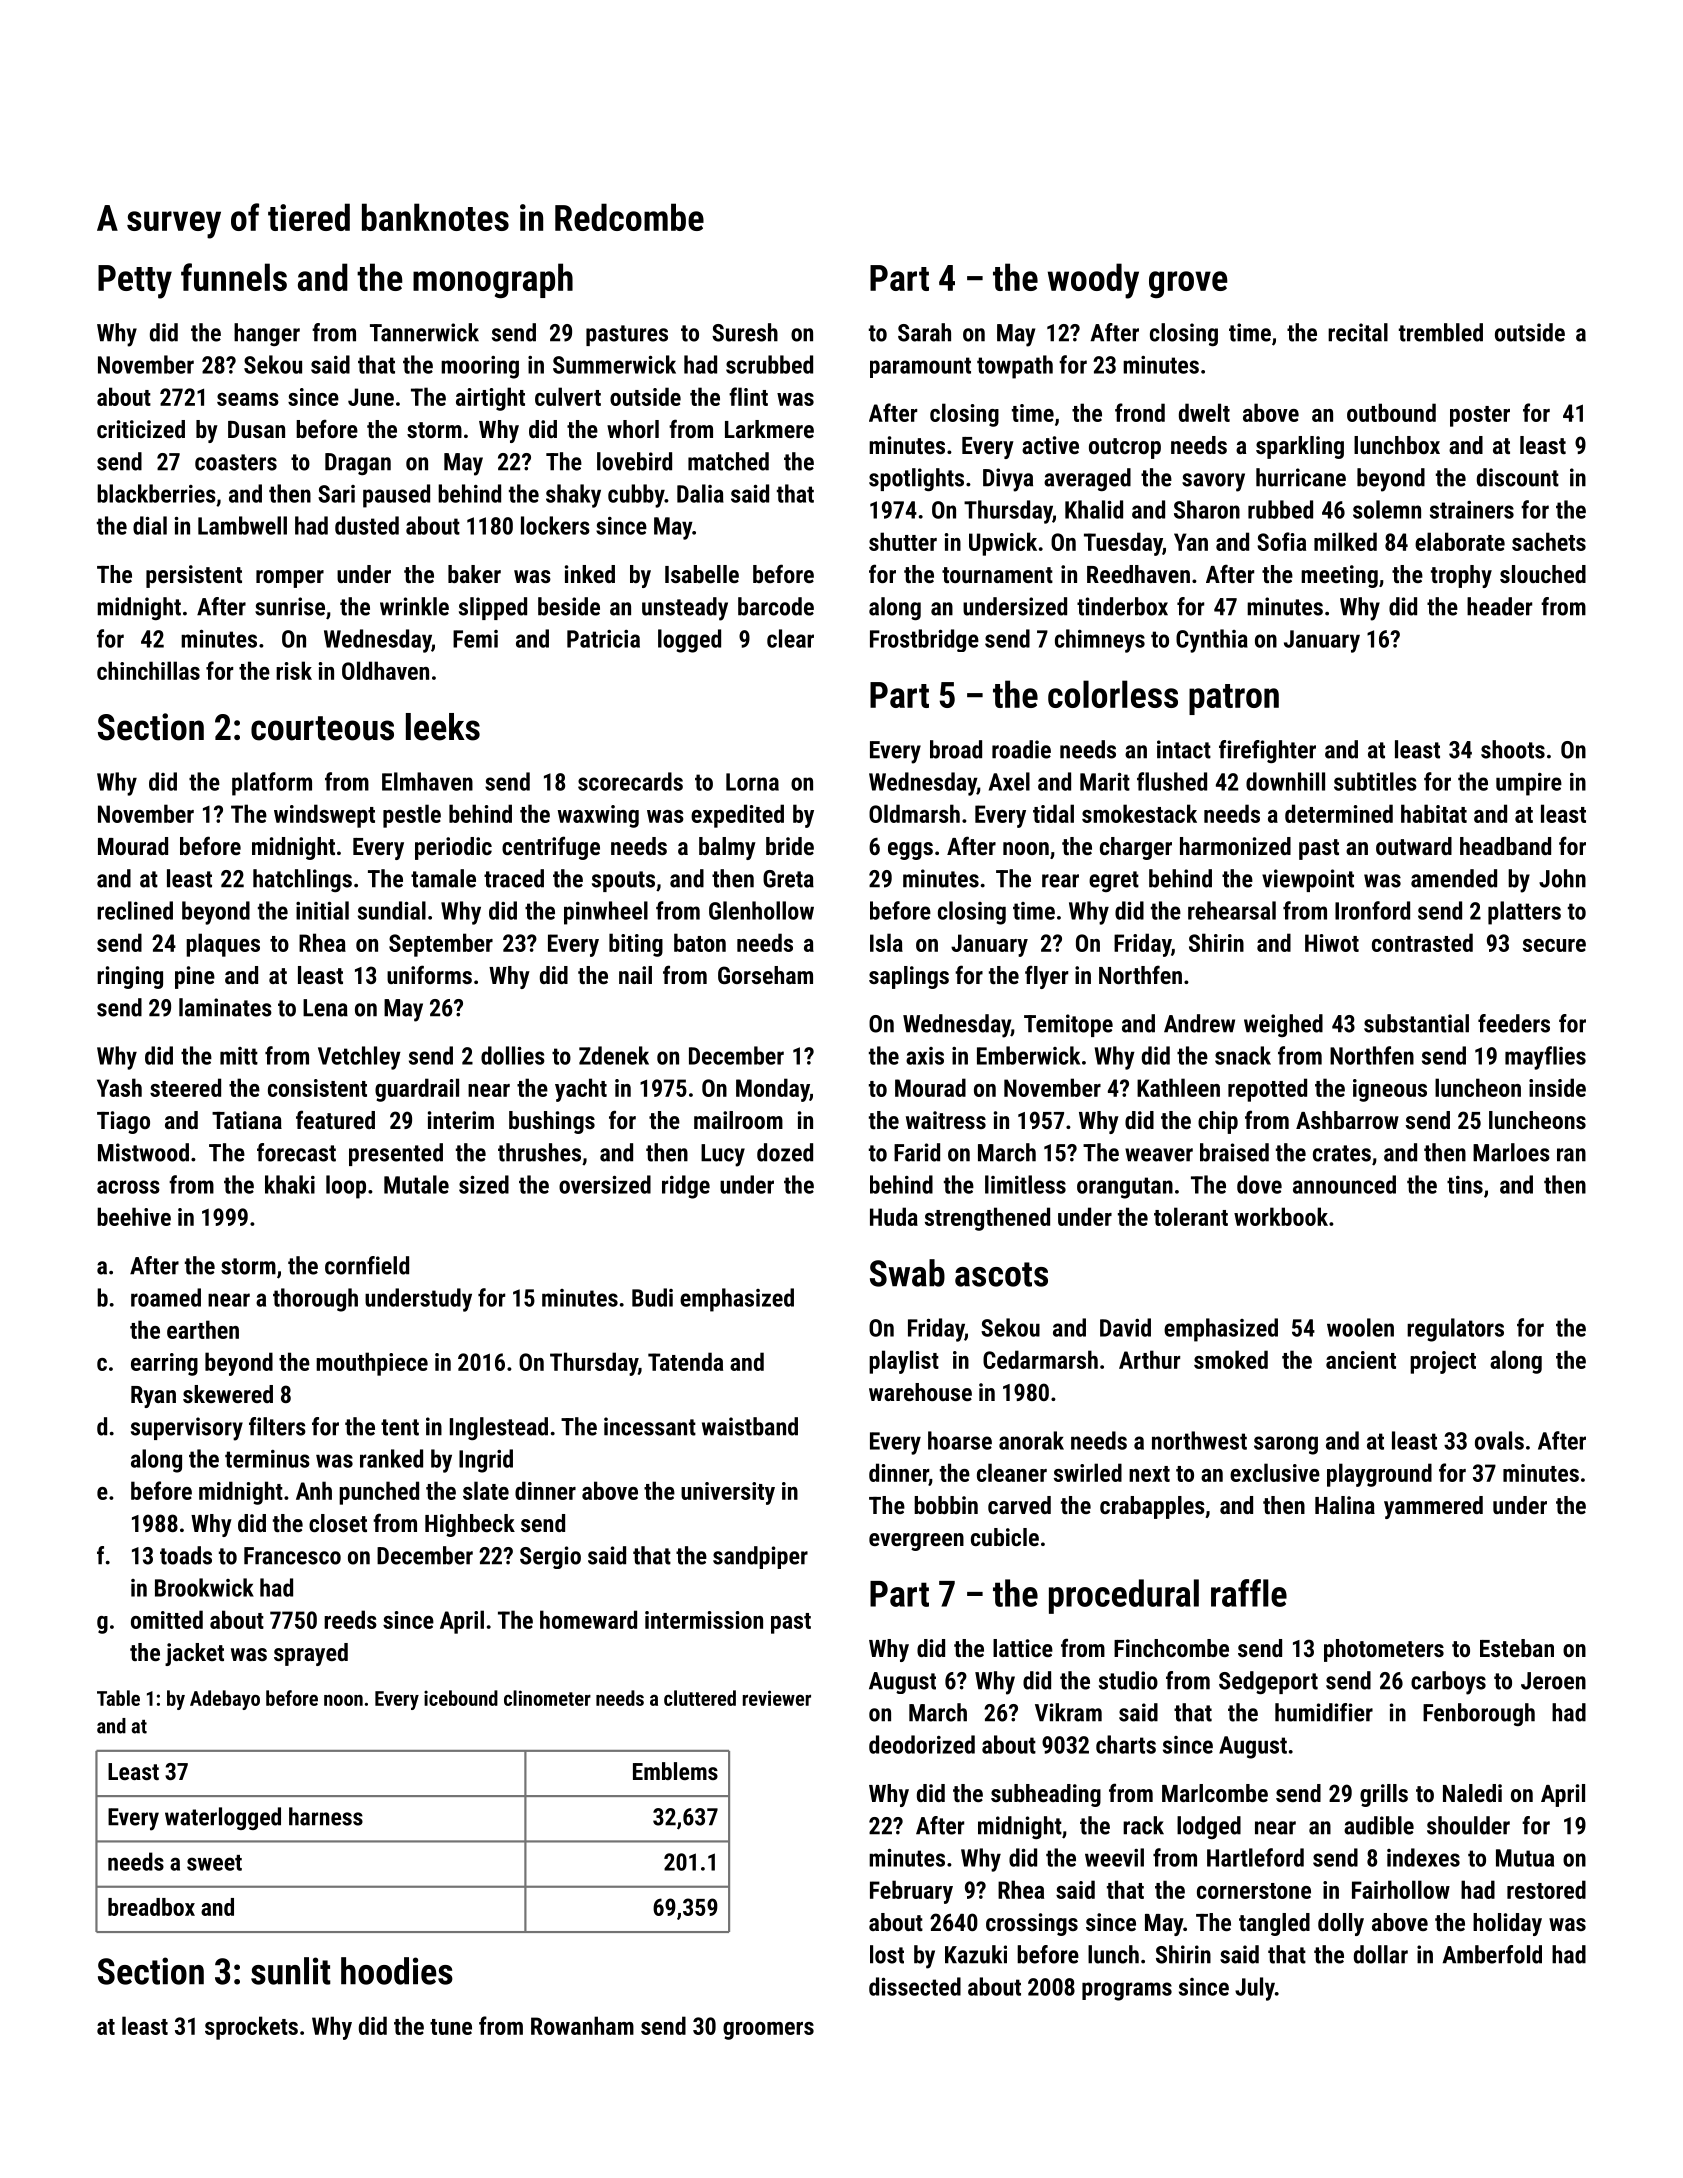  What do you see at coordinates (1492, 1954) in the screenshot?
I see `Amberfold` at bounding box center [1492, 1954].
